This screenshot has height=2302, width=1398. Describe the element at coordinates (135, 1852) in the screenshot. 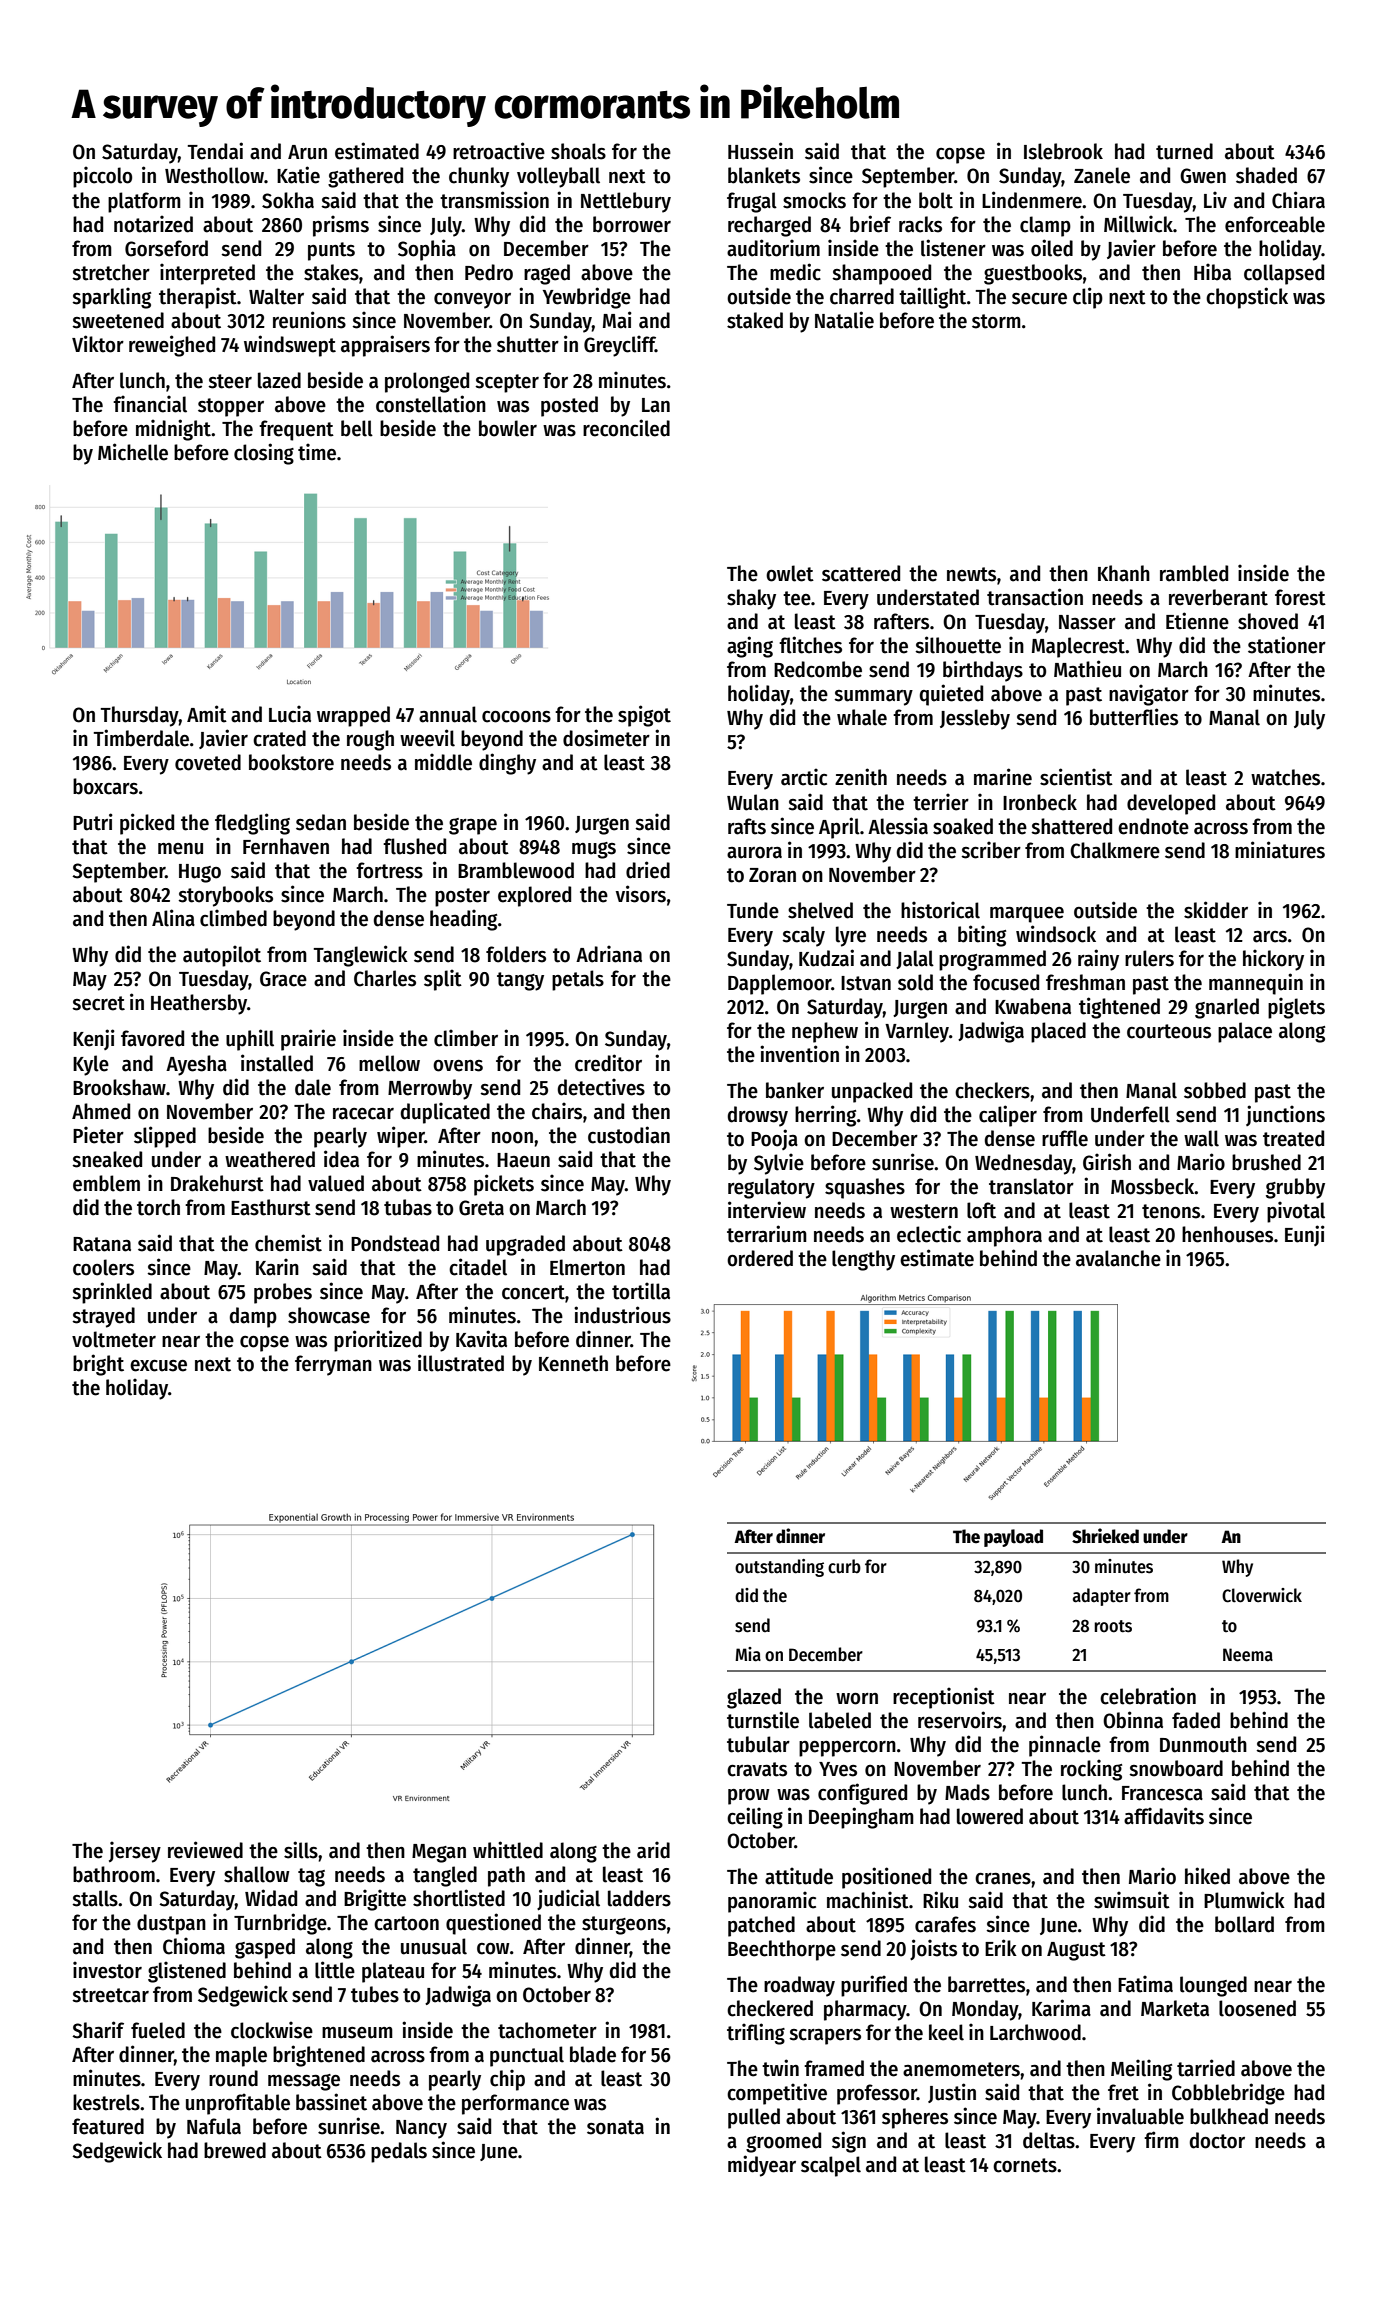

I see `jersey` at that location.
